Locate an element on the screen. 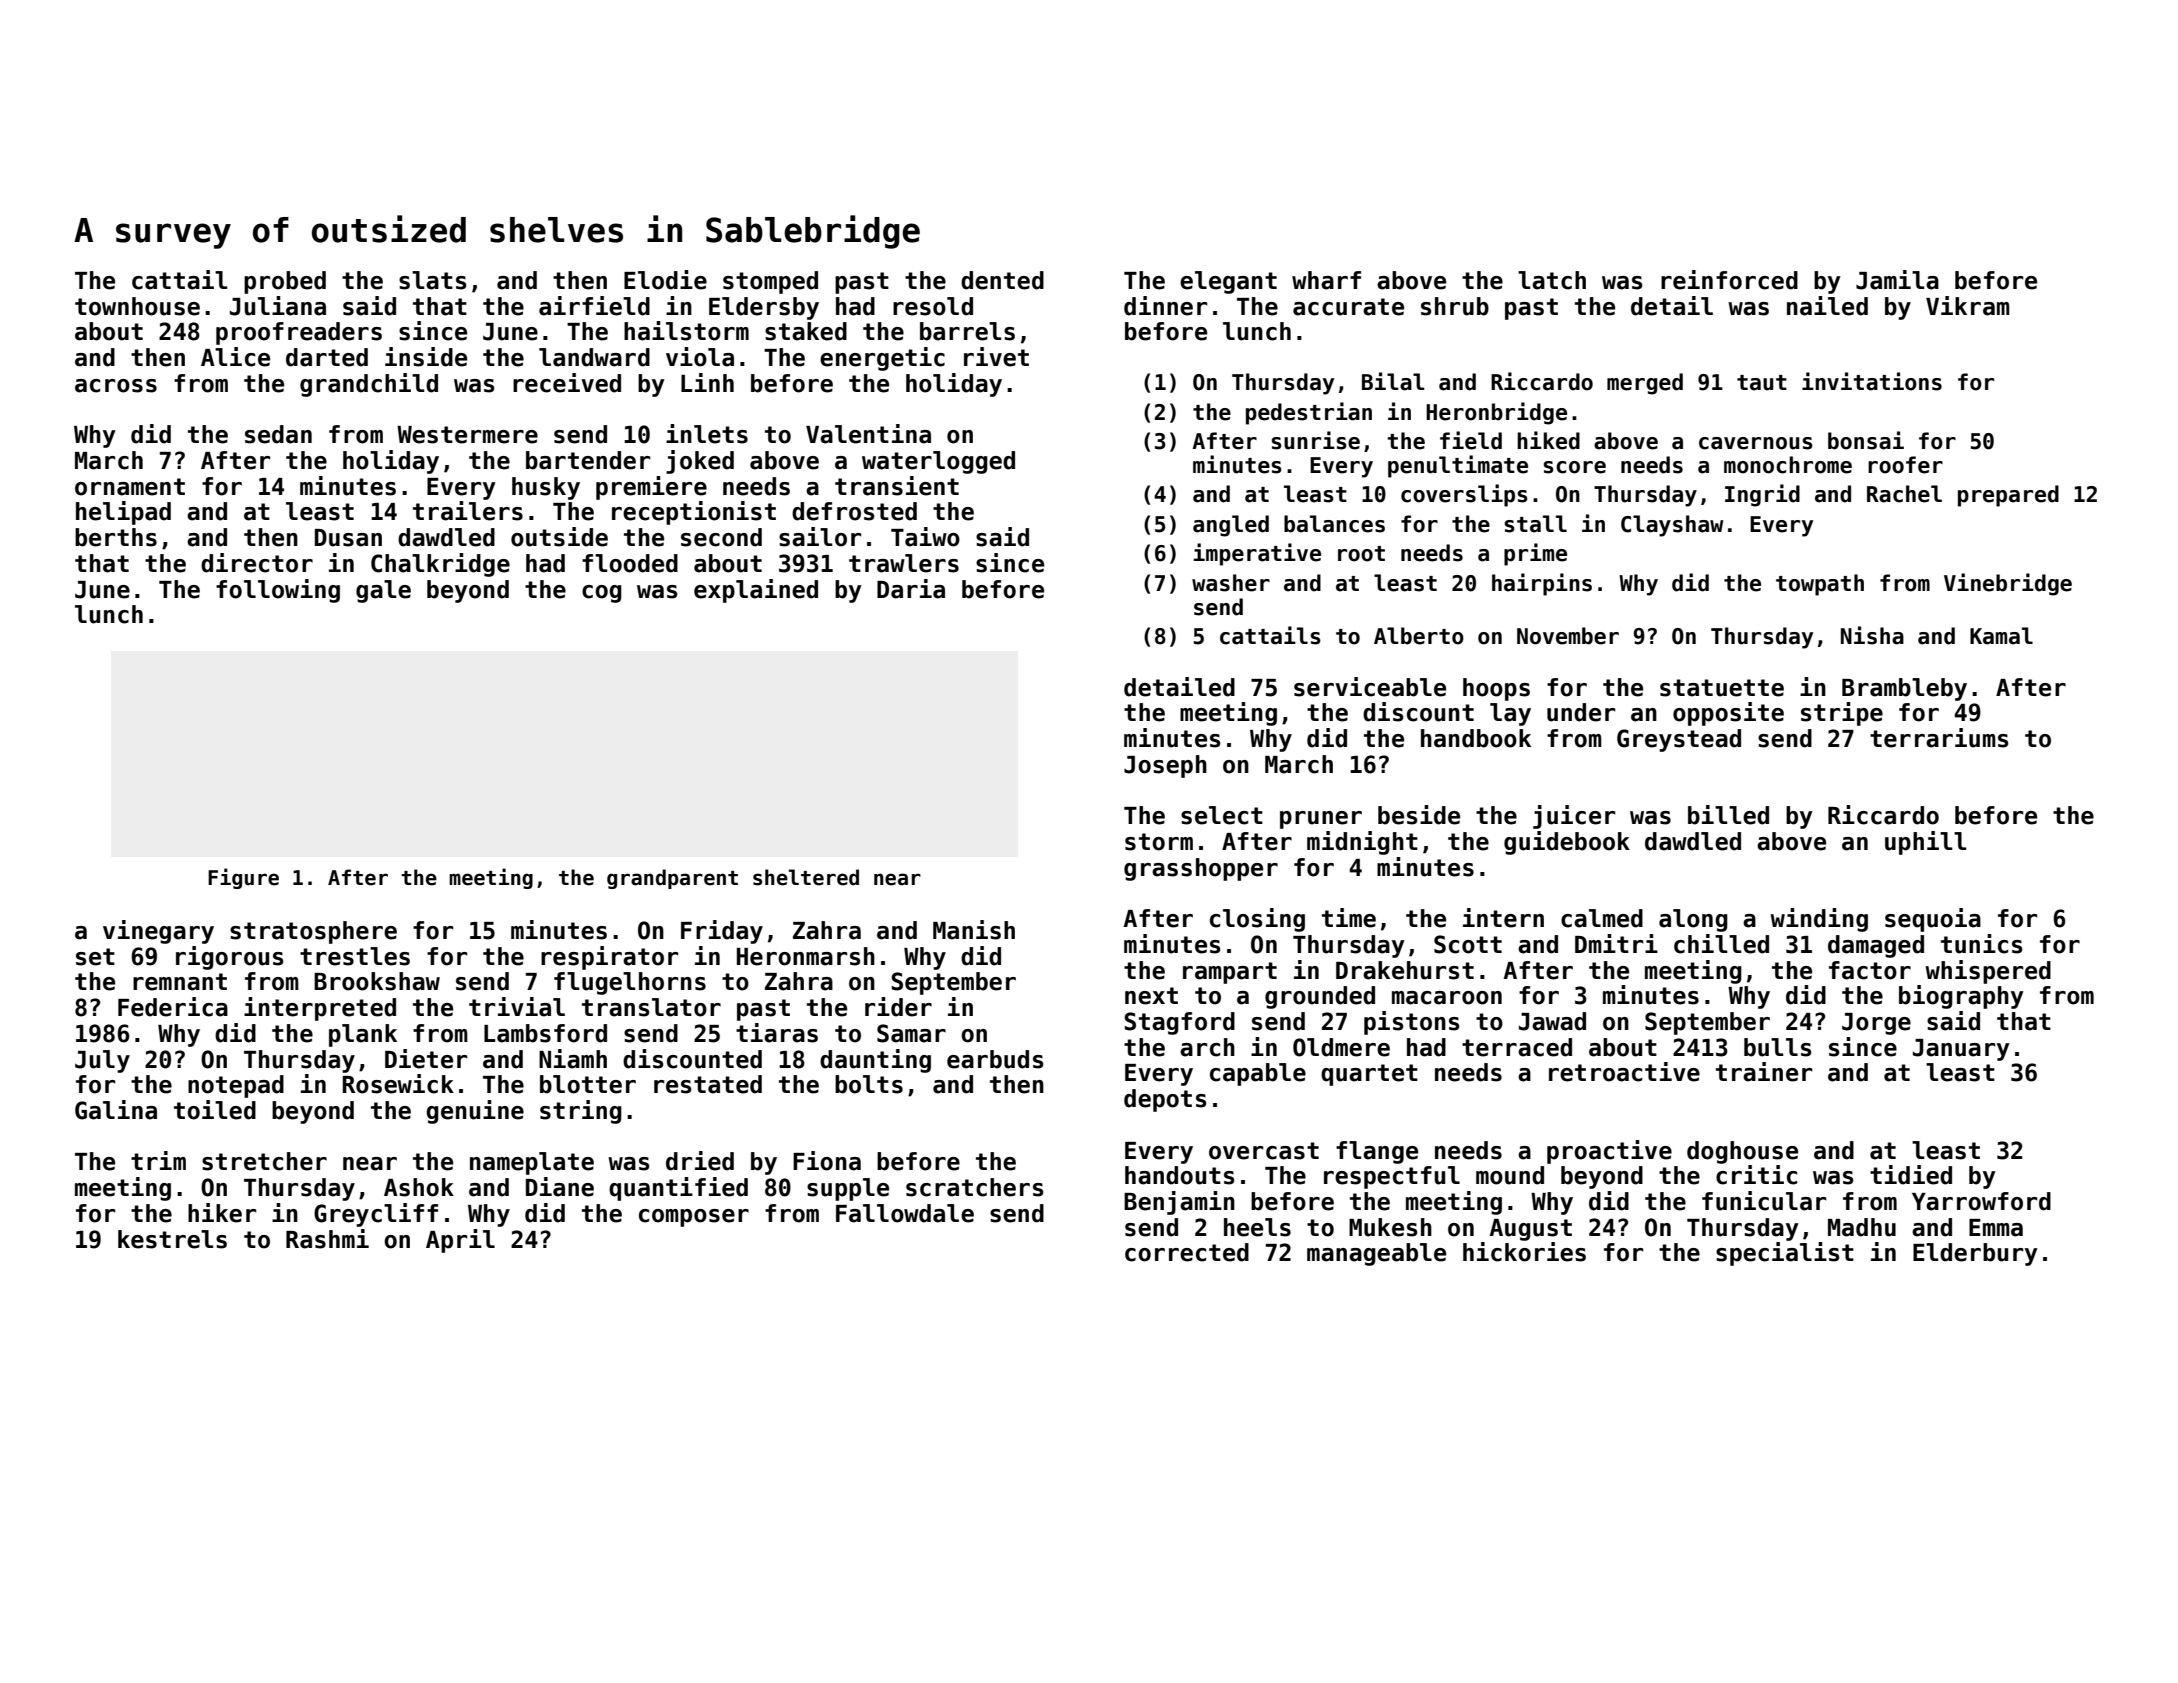  towpath is located at coordinates (1820, 585).
